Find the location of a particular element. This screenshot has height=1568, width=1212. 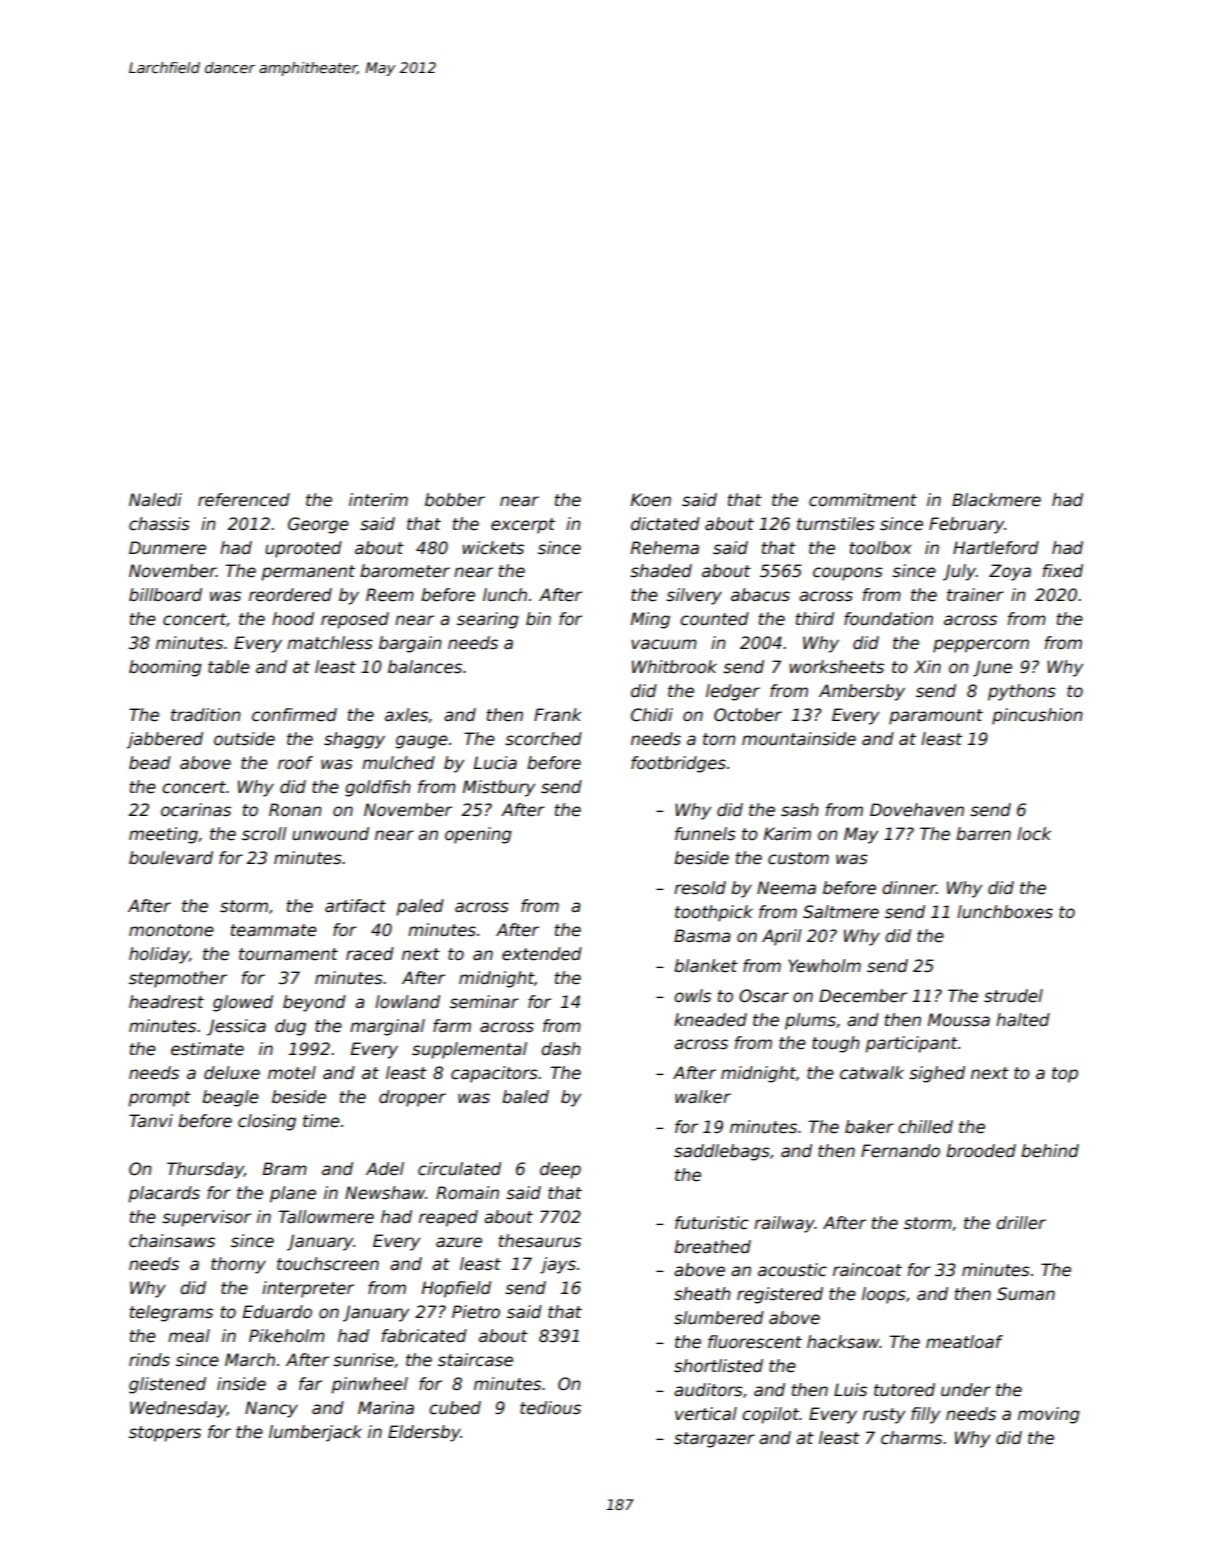

meal is located at coordinates (189, 1336).
